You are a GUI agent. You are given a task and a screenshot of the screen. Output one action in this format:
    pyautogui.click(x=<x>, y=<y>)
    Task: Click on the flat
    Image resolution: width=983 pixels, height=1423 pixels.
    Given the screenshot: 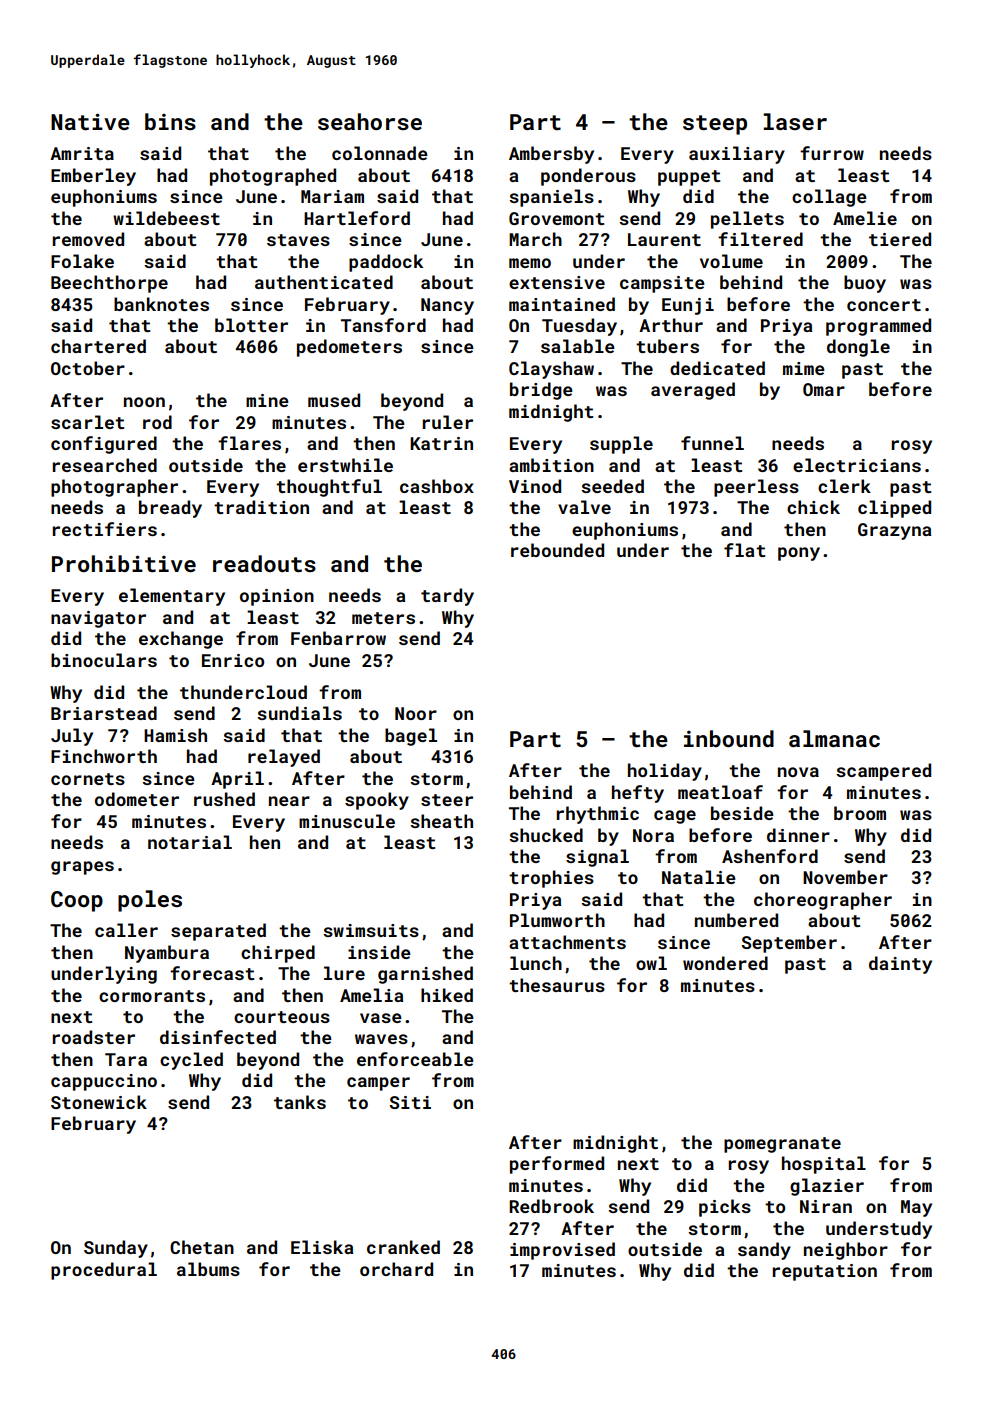 What is the action you would take?
    pyautogui.click(x=744, y=550)
